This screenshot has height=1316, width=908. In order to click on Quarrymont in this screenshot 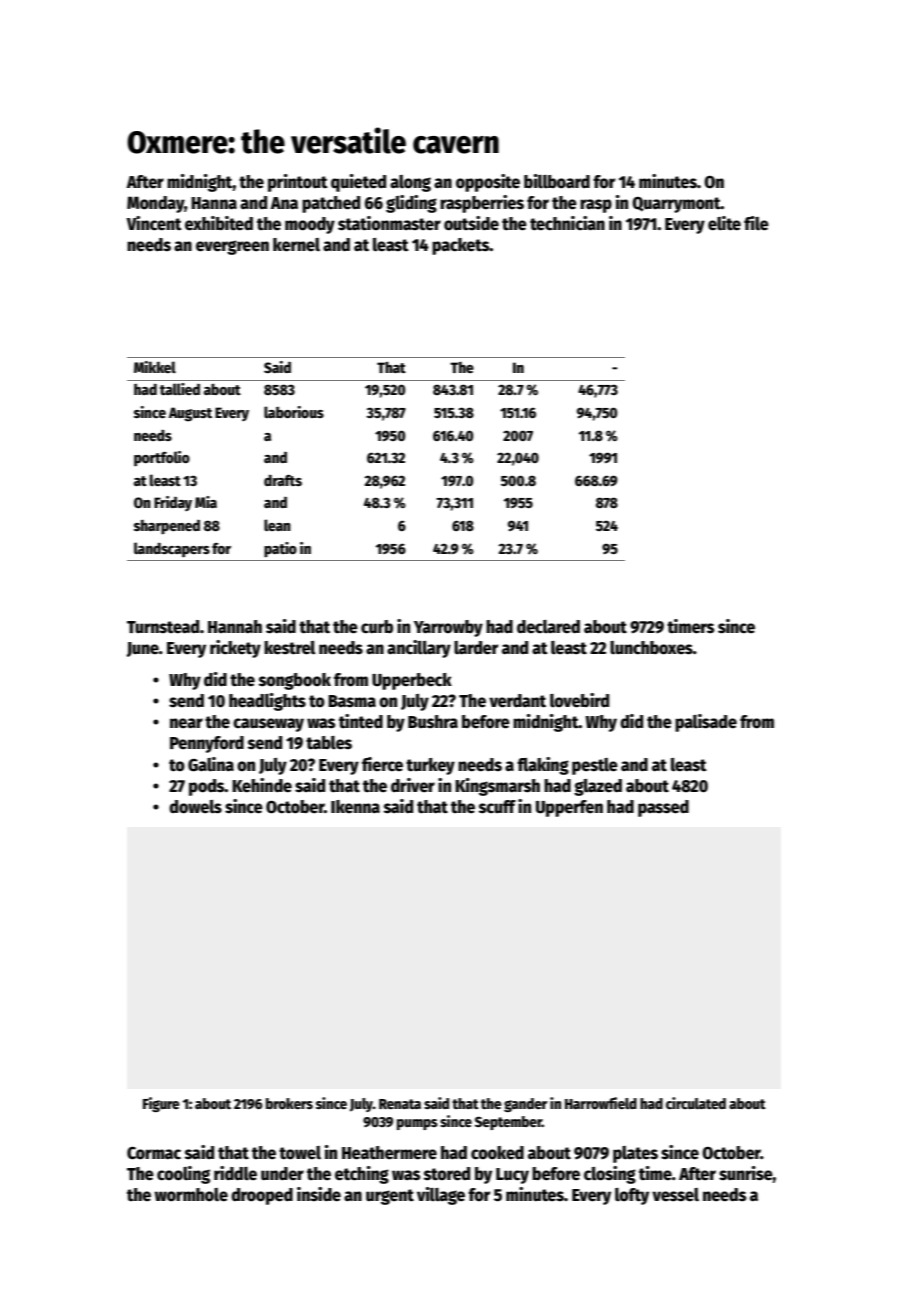, I will do `click(676, 205)`.
